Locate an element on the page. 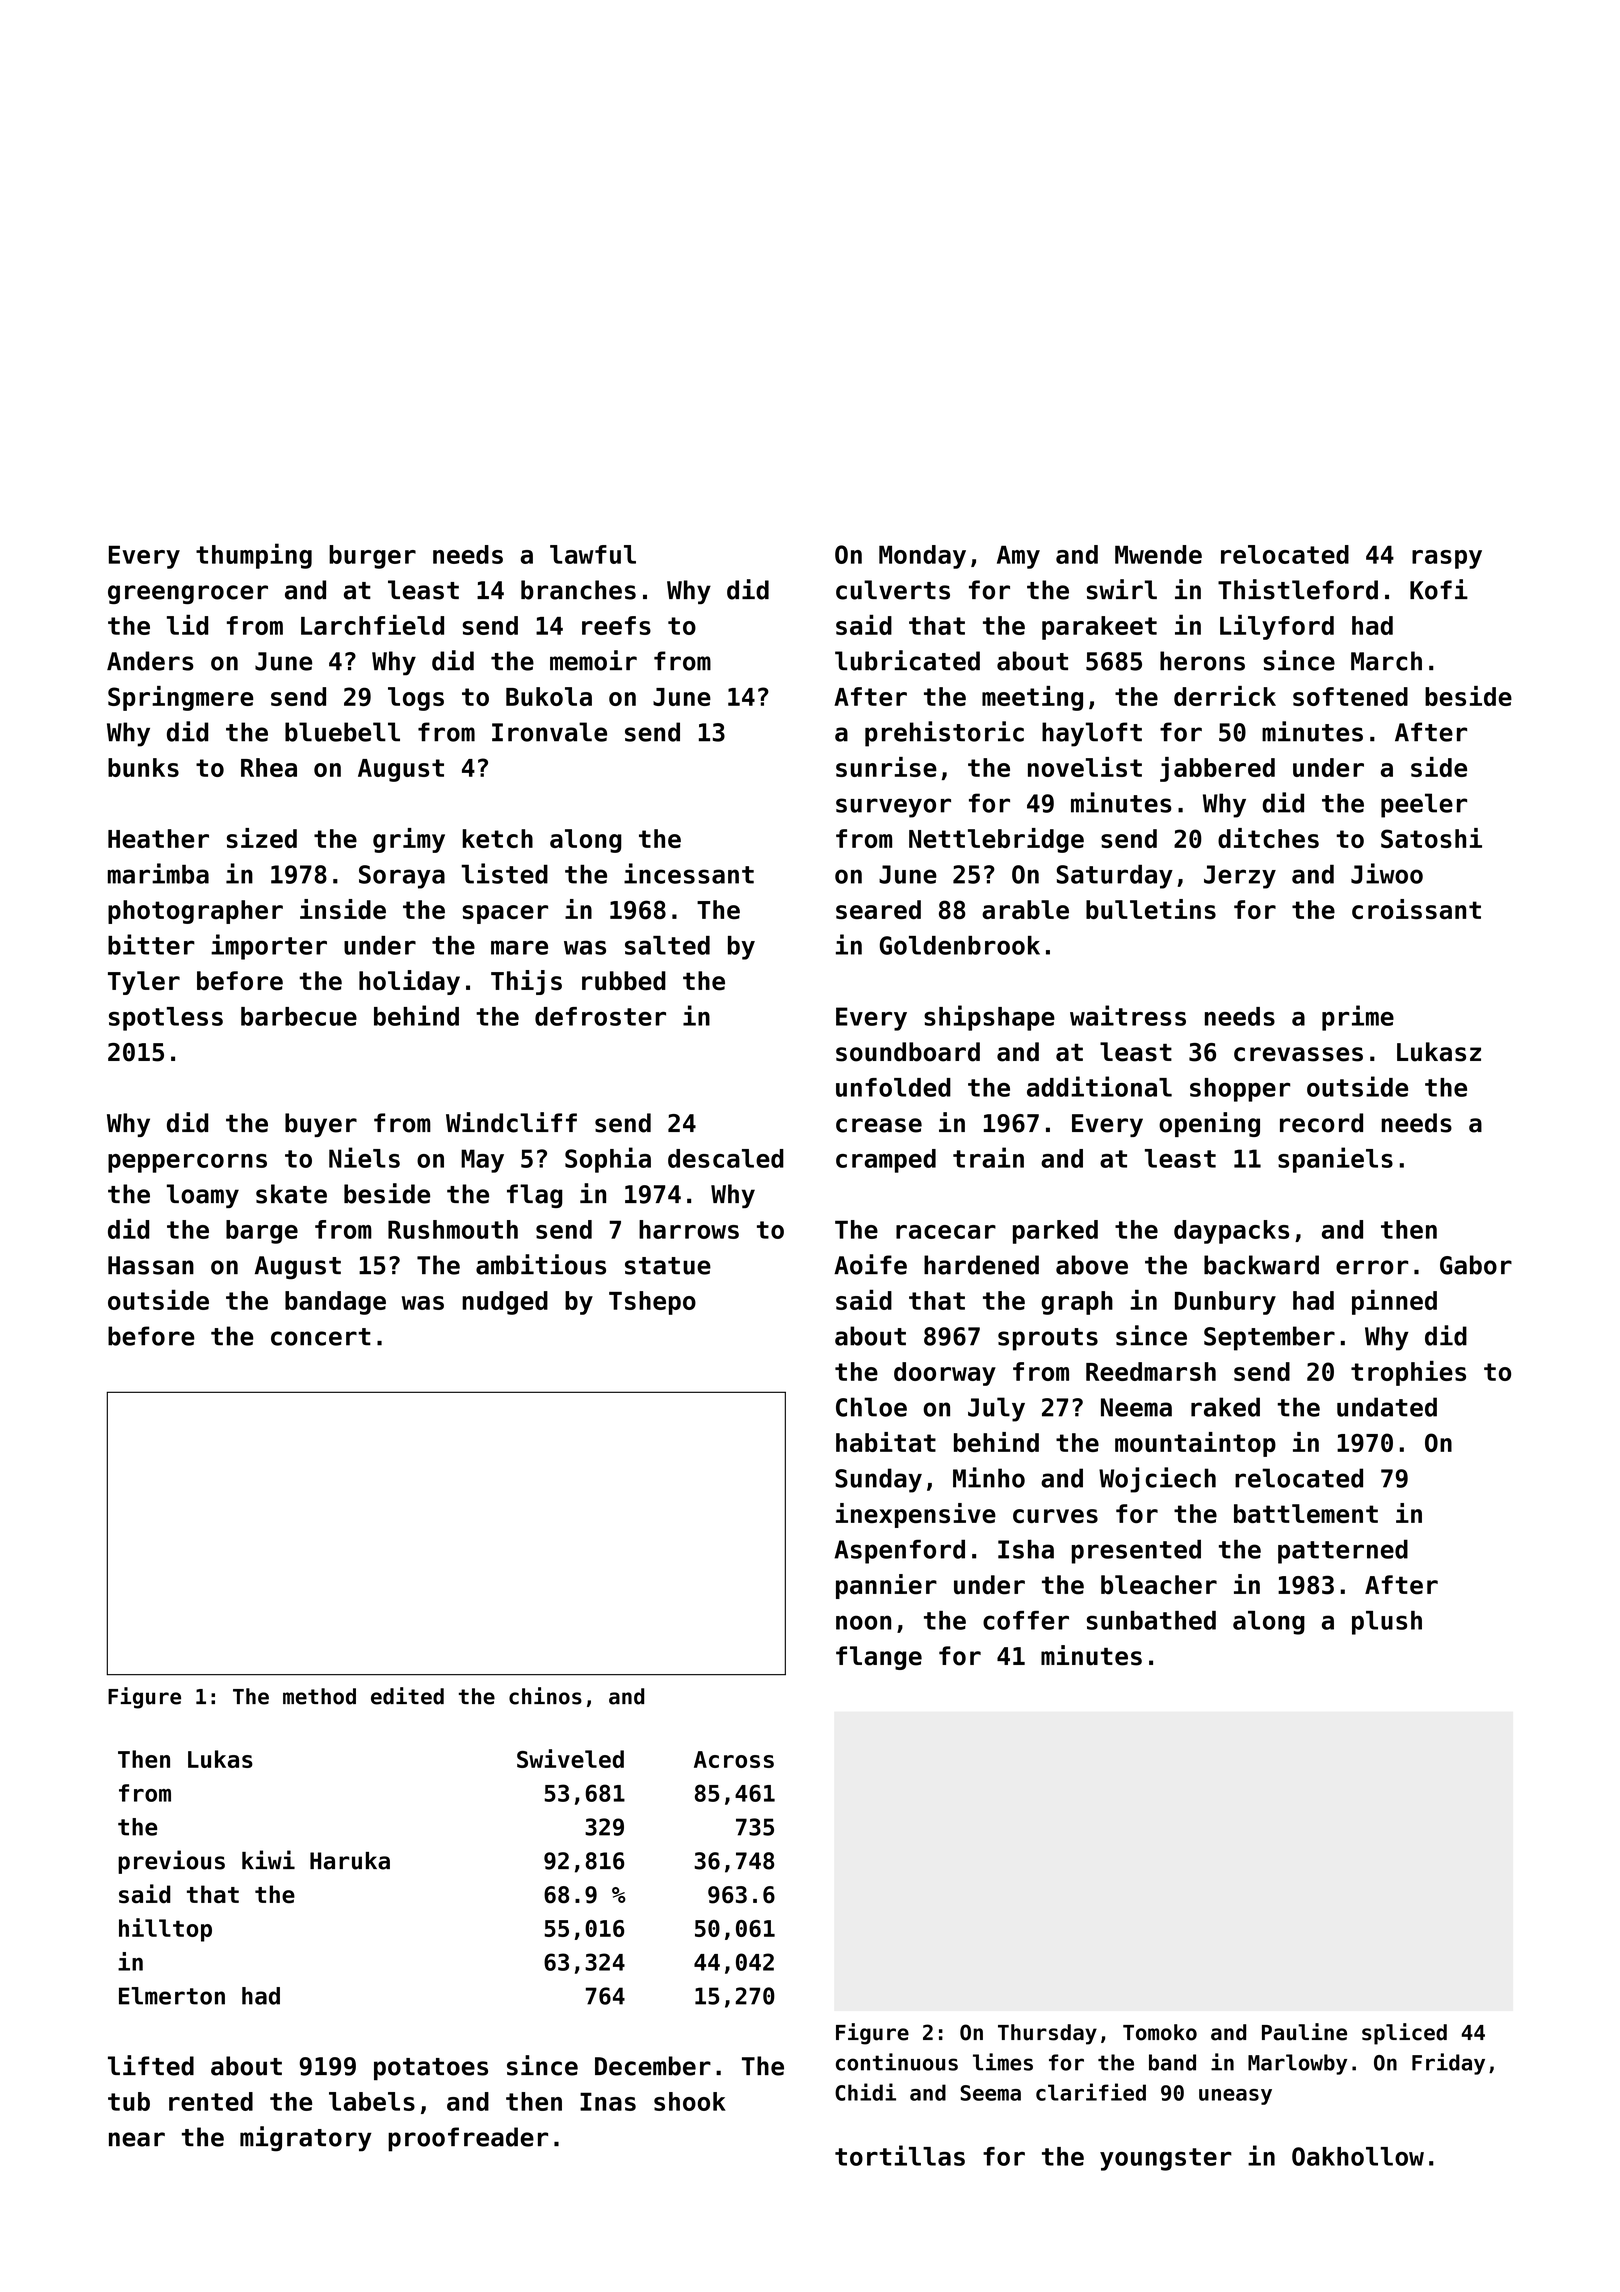 The height and width of the page is (2292, 1620). croissant is located at coordinates (1416, 909).
